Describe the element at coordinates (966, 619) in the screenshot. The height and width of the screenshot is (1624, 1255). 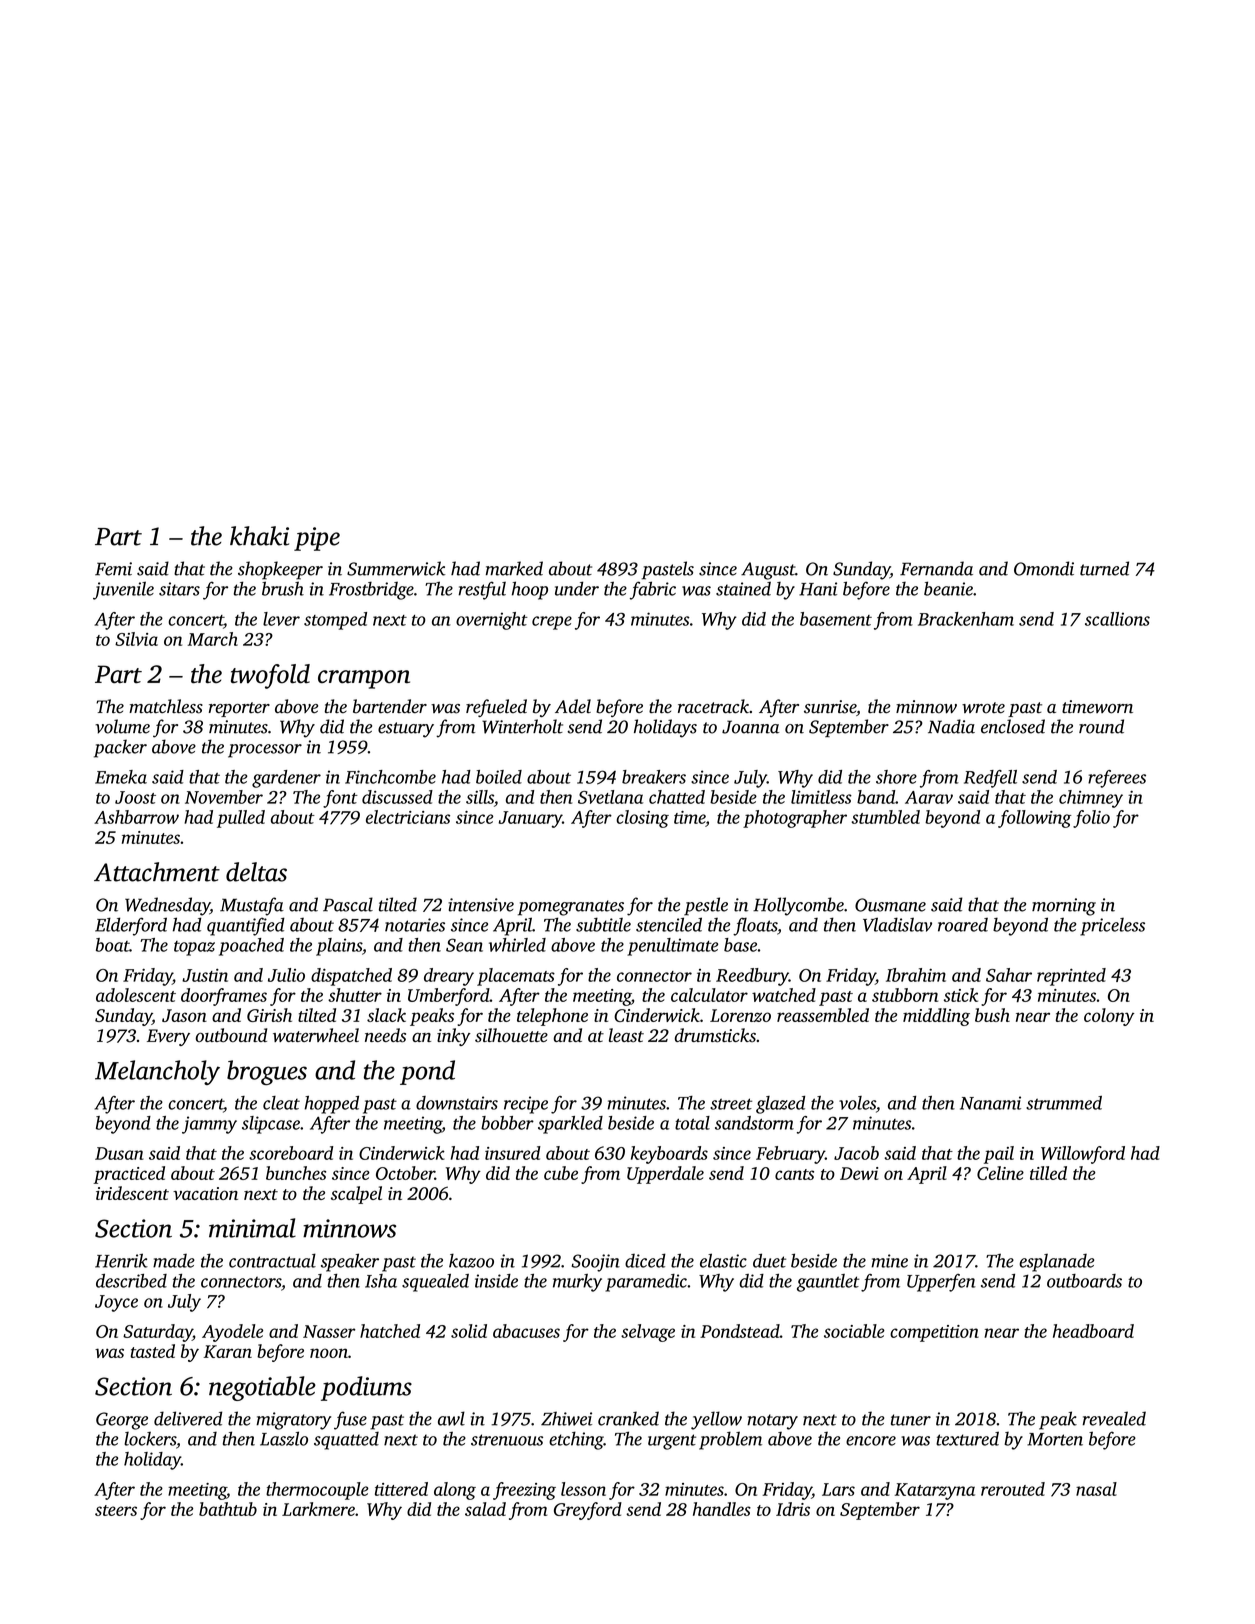
I see `Brackenham` at that location.
